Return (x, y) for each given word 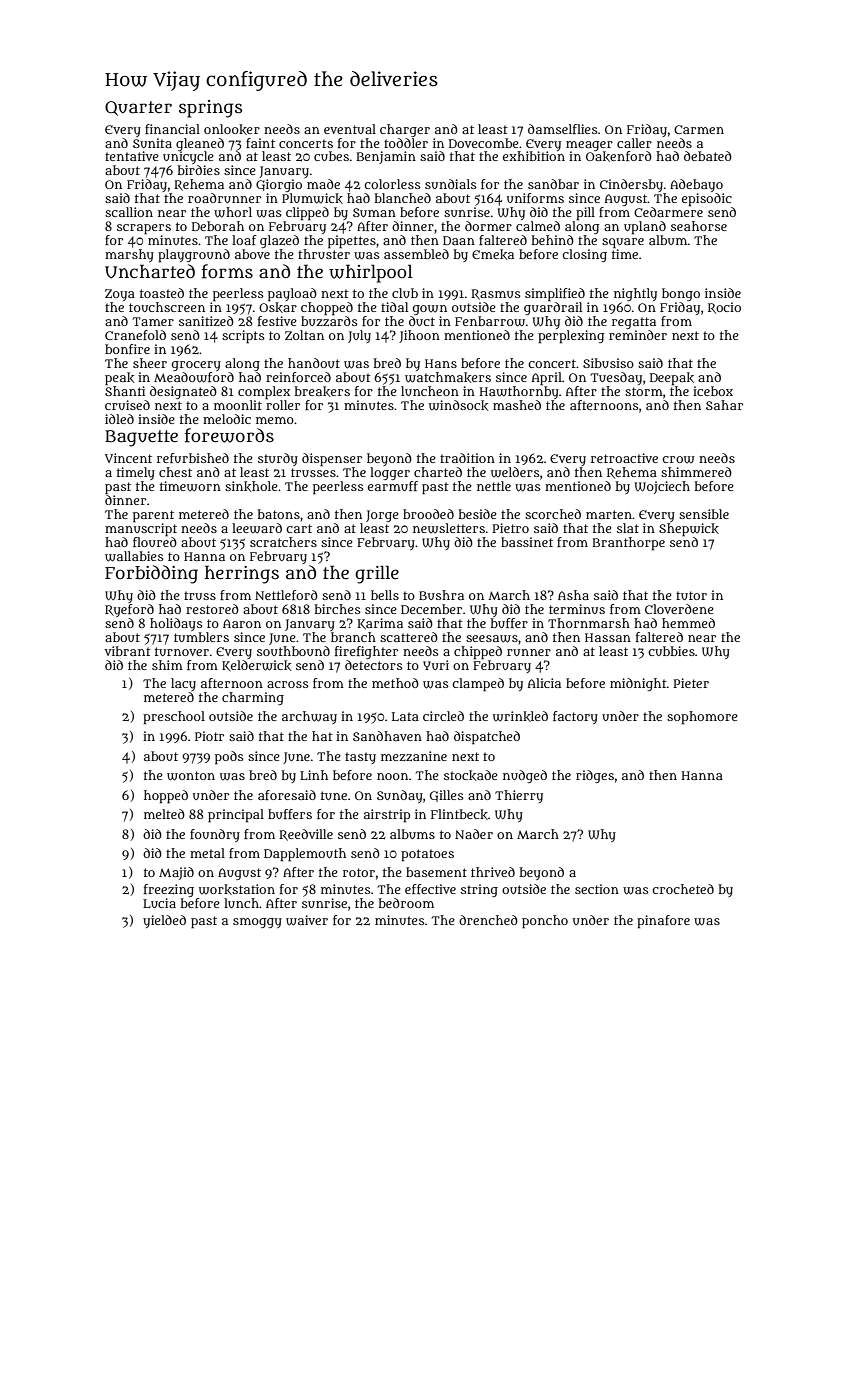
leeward (257, 528)
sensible (704, 514)
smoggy (257, 923)
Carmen (699, 129)
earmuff (393, 486)
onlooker (232, 129)
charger (405, 130)
